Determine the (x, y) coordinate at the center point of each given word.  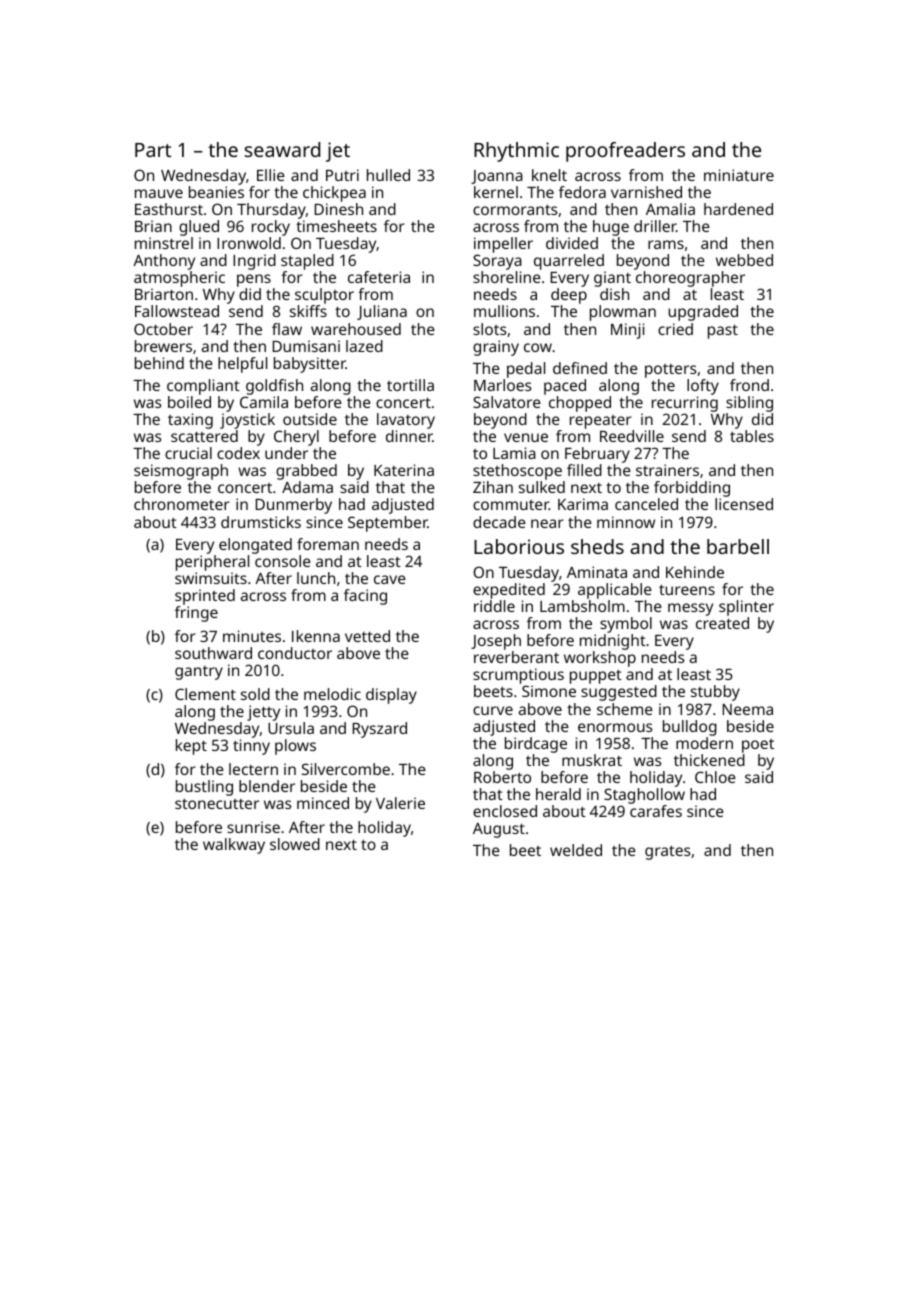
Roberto (502, 777)
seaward (282, 149)
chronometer (182, 504)
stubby (715, 693)
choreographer (690, 279)
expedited (509, 591)
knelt (549, 175)
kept (191, 747)
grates (667, 852)
